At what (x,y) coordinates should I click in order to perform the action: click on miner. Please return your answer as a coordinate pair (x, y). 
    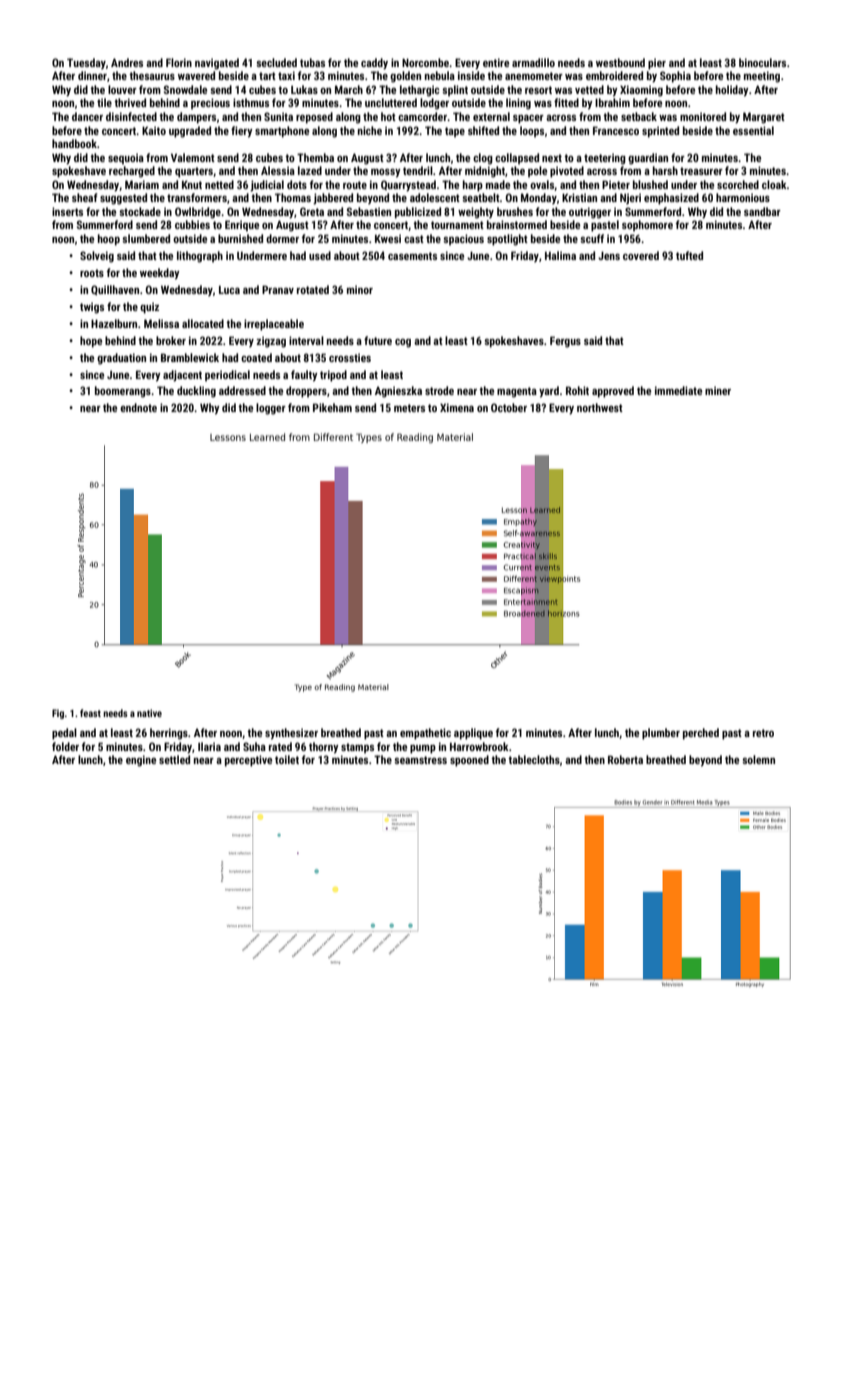
    Looking at the image, I should click on (718, 390).
